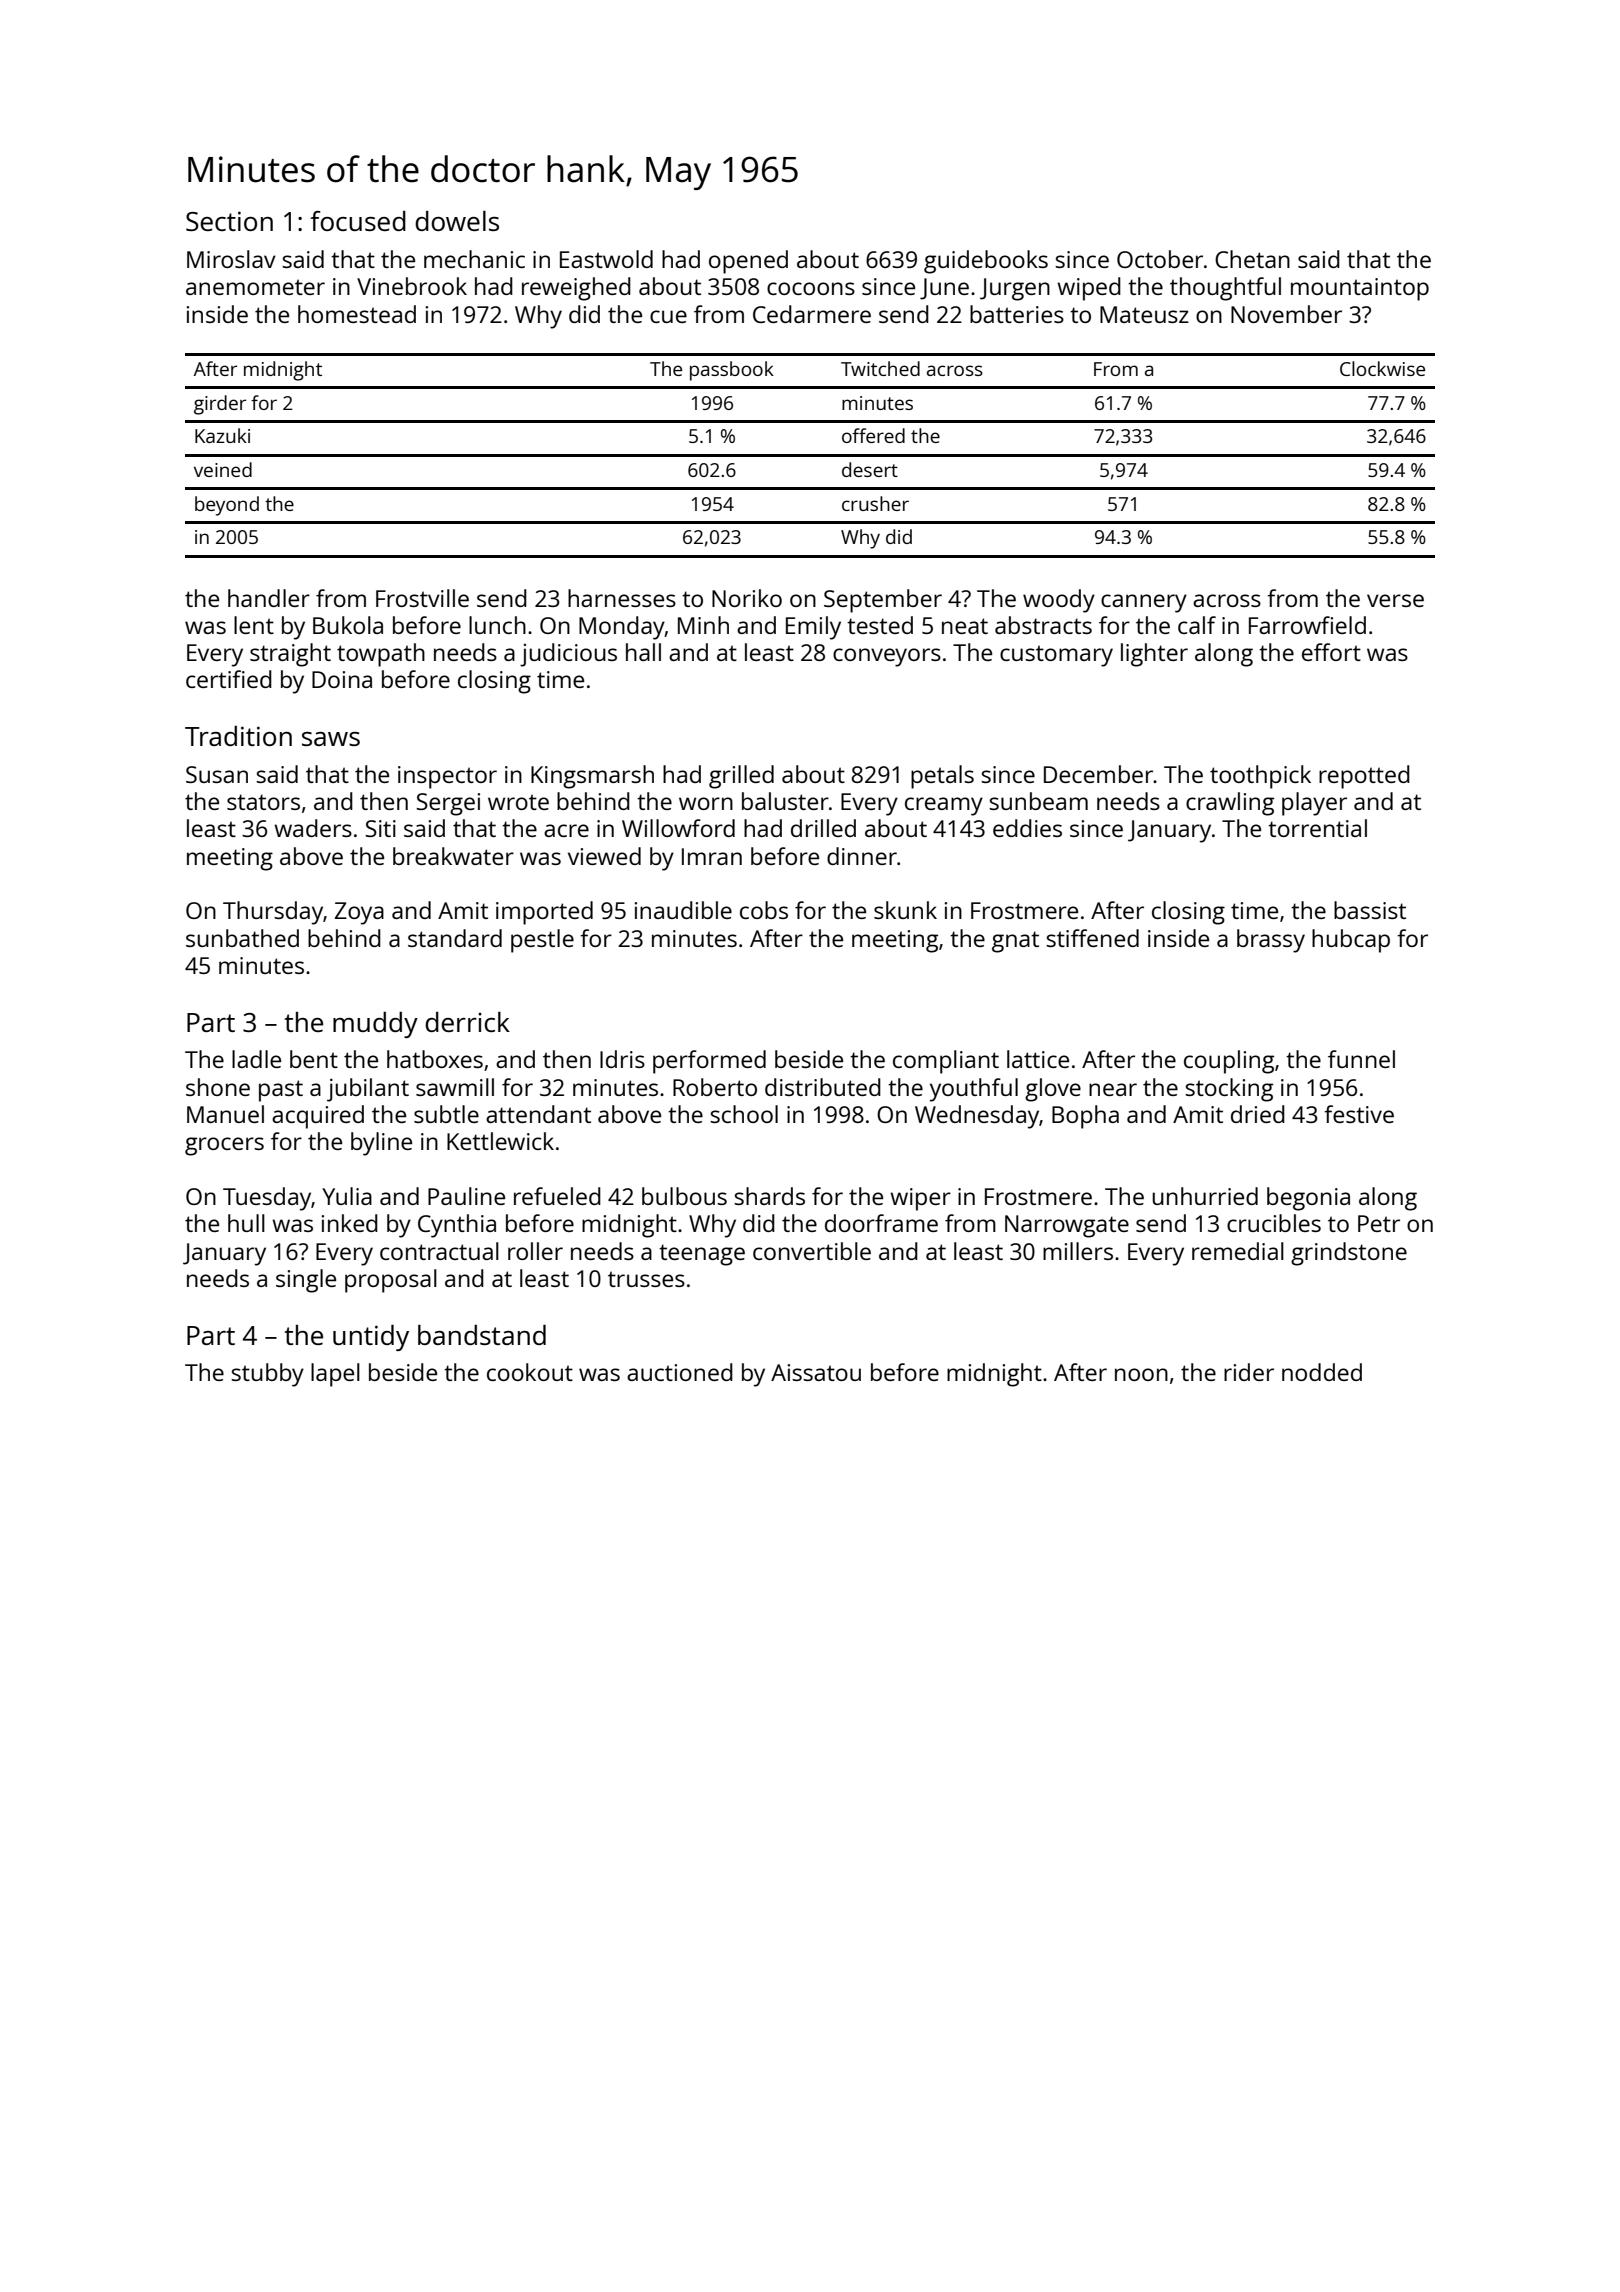 The image size is (1620, 2292). What do you see at coordinates (375, 1025) in the screenshot?
I see `muddy` at bounding box center [375, 1025].
